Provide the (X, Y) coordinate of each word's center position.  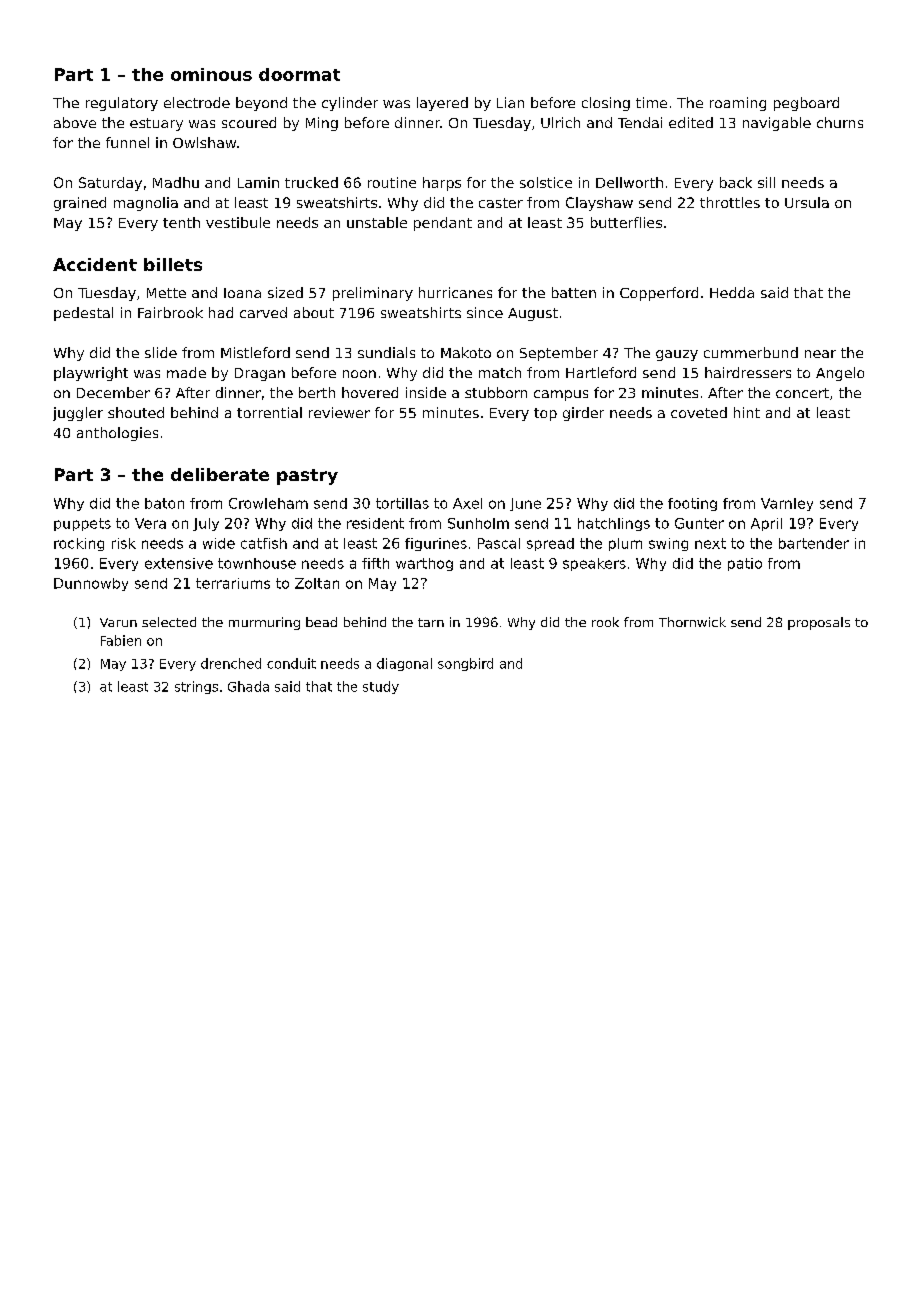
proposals (819, 623)
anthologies (117, 434)
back (736, 182)
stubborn (496, 392)
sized (285, 292)
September (559, 354)
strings (196, 687)
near (820, 354)
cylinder (350, 104)
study (381, 687)
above (75, 122)
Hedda (732, 292)
